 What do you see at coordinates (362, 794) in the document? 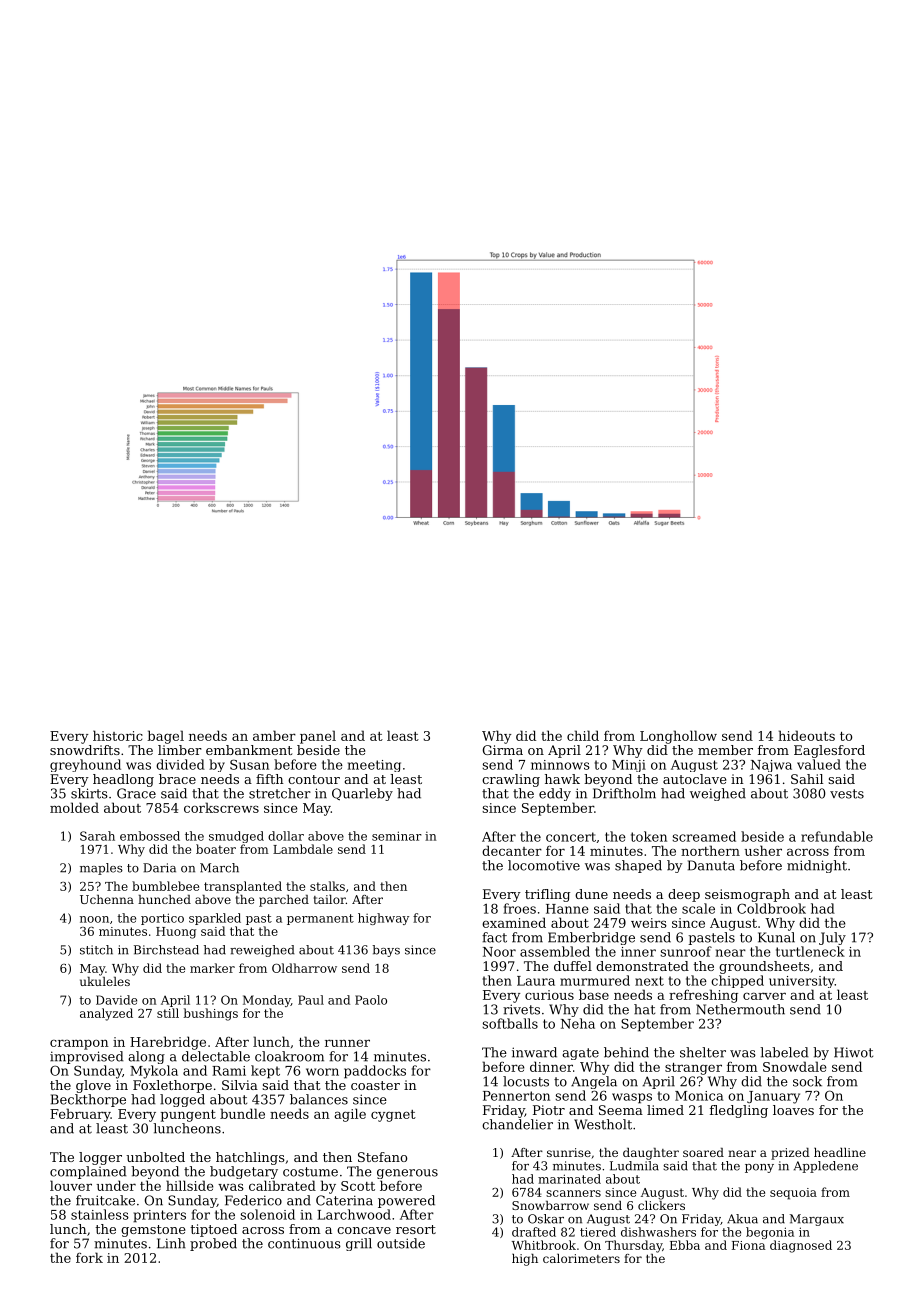
I see `Quarleby` at bounding box center [362, 794].
